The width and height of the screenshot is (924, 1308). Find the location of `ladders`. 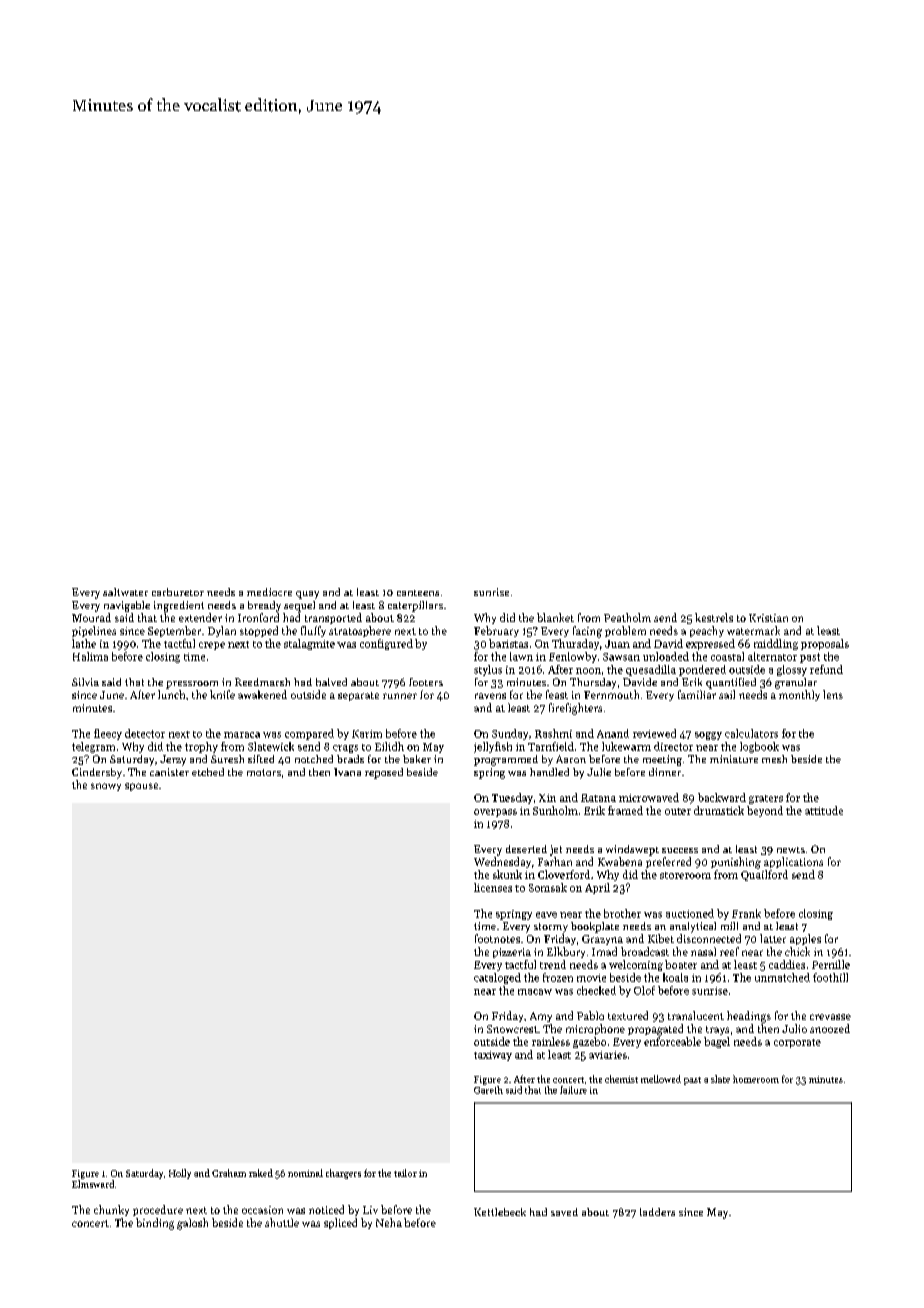

ladders is located at coordinates (657, 1212).
